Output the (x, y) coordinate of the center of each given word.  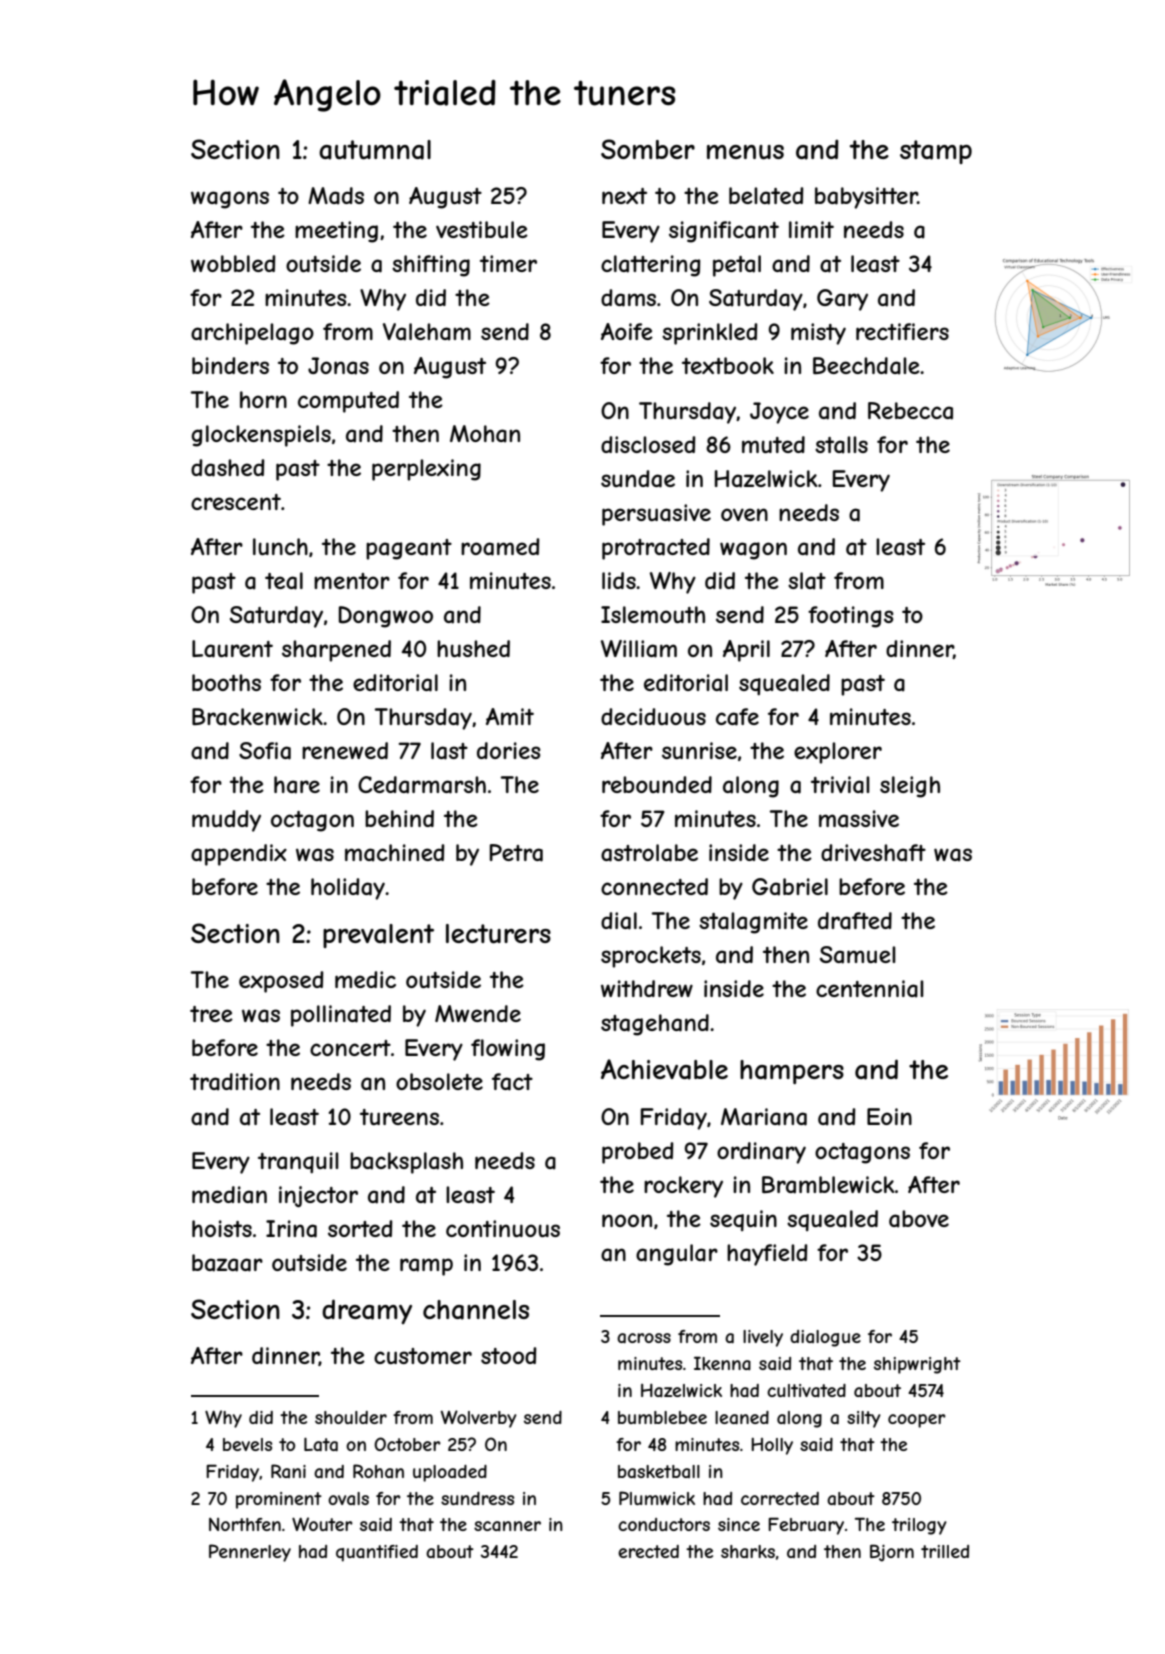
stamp (936, 152)
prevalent (378, 936)
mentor (352, 581)
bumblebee (662, 1417)
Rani (288, 1471)
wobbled (233, 263)
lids (619, 580)
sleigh (910, 787)
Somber (648, 149)
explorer (838, 753)
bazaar (227, 1263)
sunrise (699, 750)
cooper (917, 1421)
